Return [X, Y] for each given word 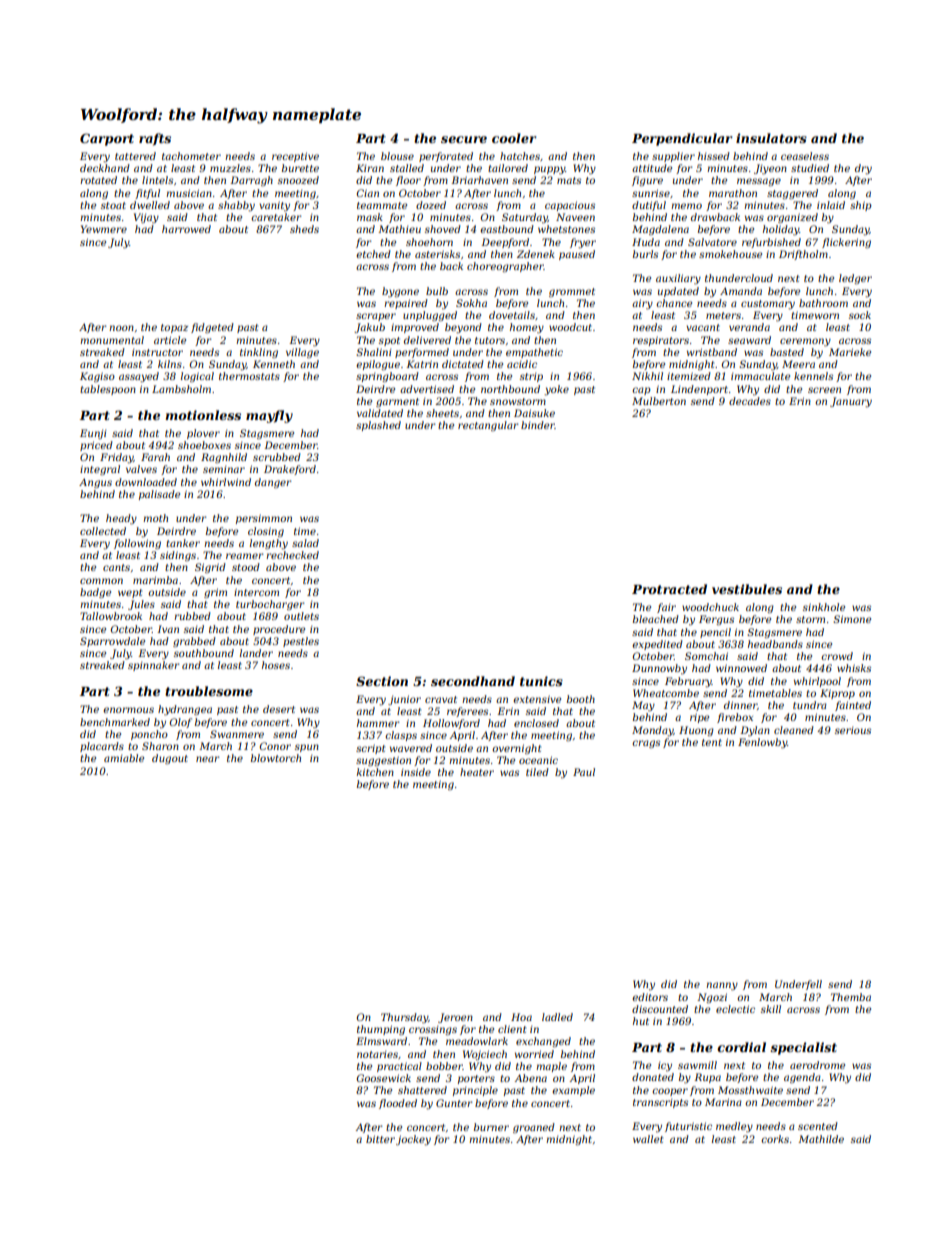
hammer [378, 723]
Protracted [669, 589]
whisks [854, 668]
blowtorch [276, 758]
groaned [534, 1128]
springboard [387, 377]
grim [215, 593]
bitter [380, 1139]
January [851, 402]
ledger [855, 279]
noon [121, 328]
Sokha [471, 303]
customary [768, 305]
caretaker [276, 217]
